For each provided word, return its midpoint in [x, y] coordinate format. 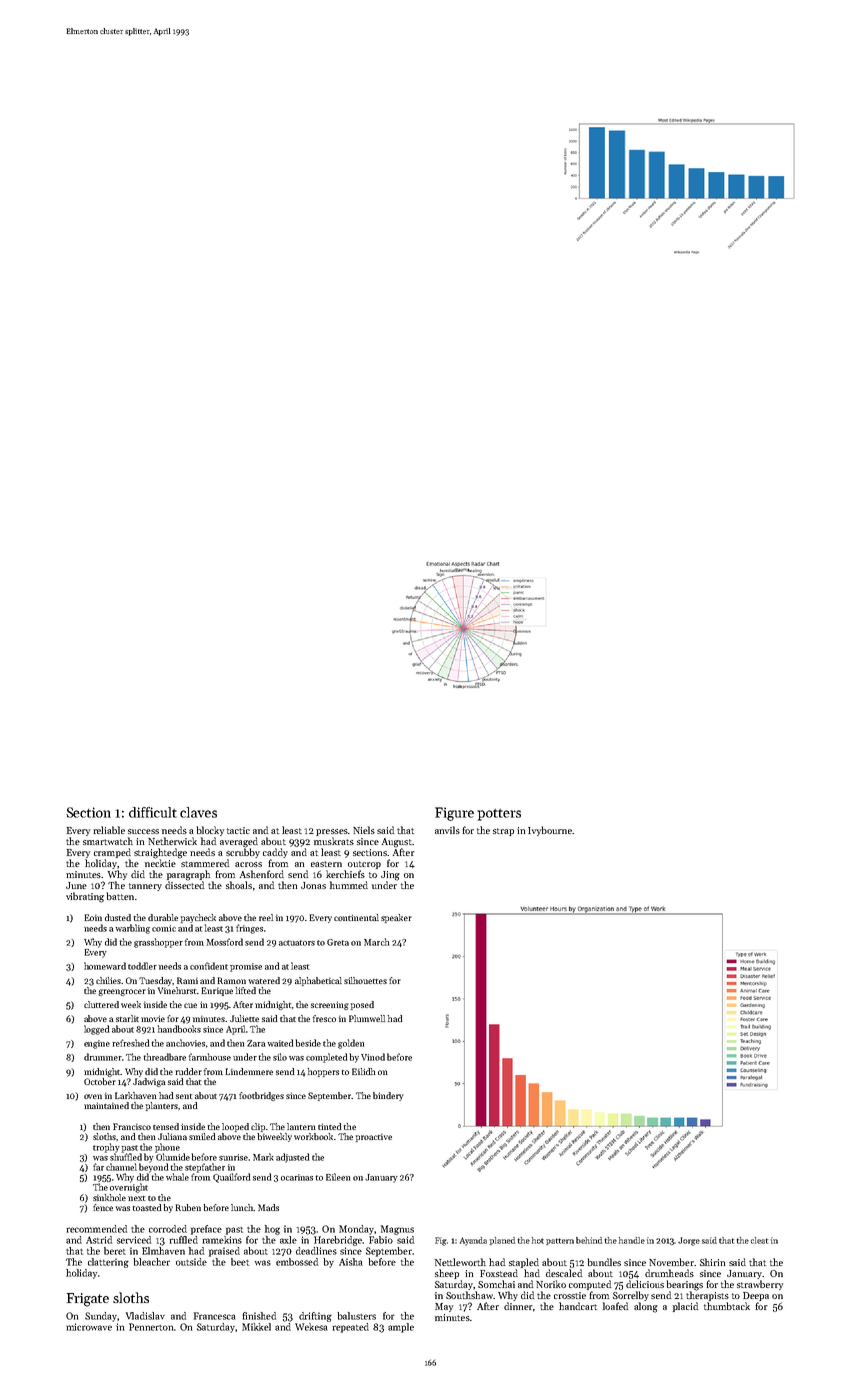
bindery [388, 1096]
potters [499, 815]
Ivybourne [550, 831]
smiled [202, 1136]
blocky [210, 831]
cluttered [101, 1004]
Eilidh [364, 1071]
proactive [374, 1137]
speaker [396, 918]
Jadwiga [149, 1082]
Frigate [88, 1300]
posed [362, 1005]
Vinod [373, 1057]
